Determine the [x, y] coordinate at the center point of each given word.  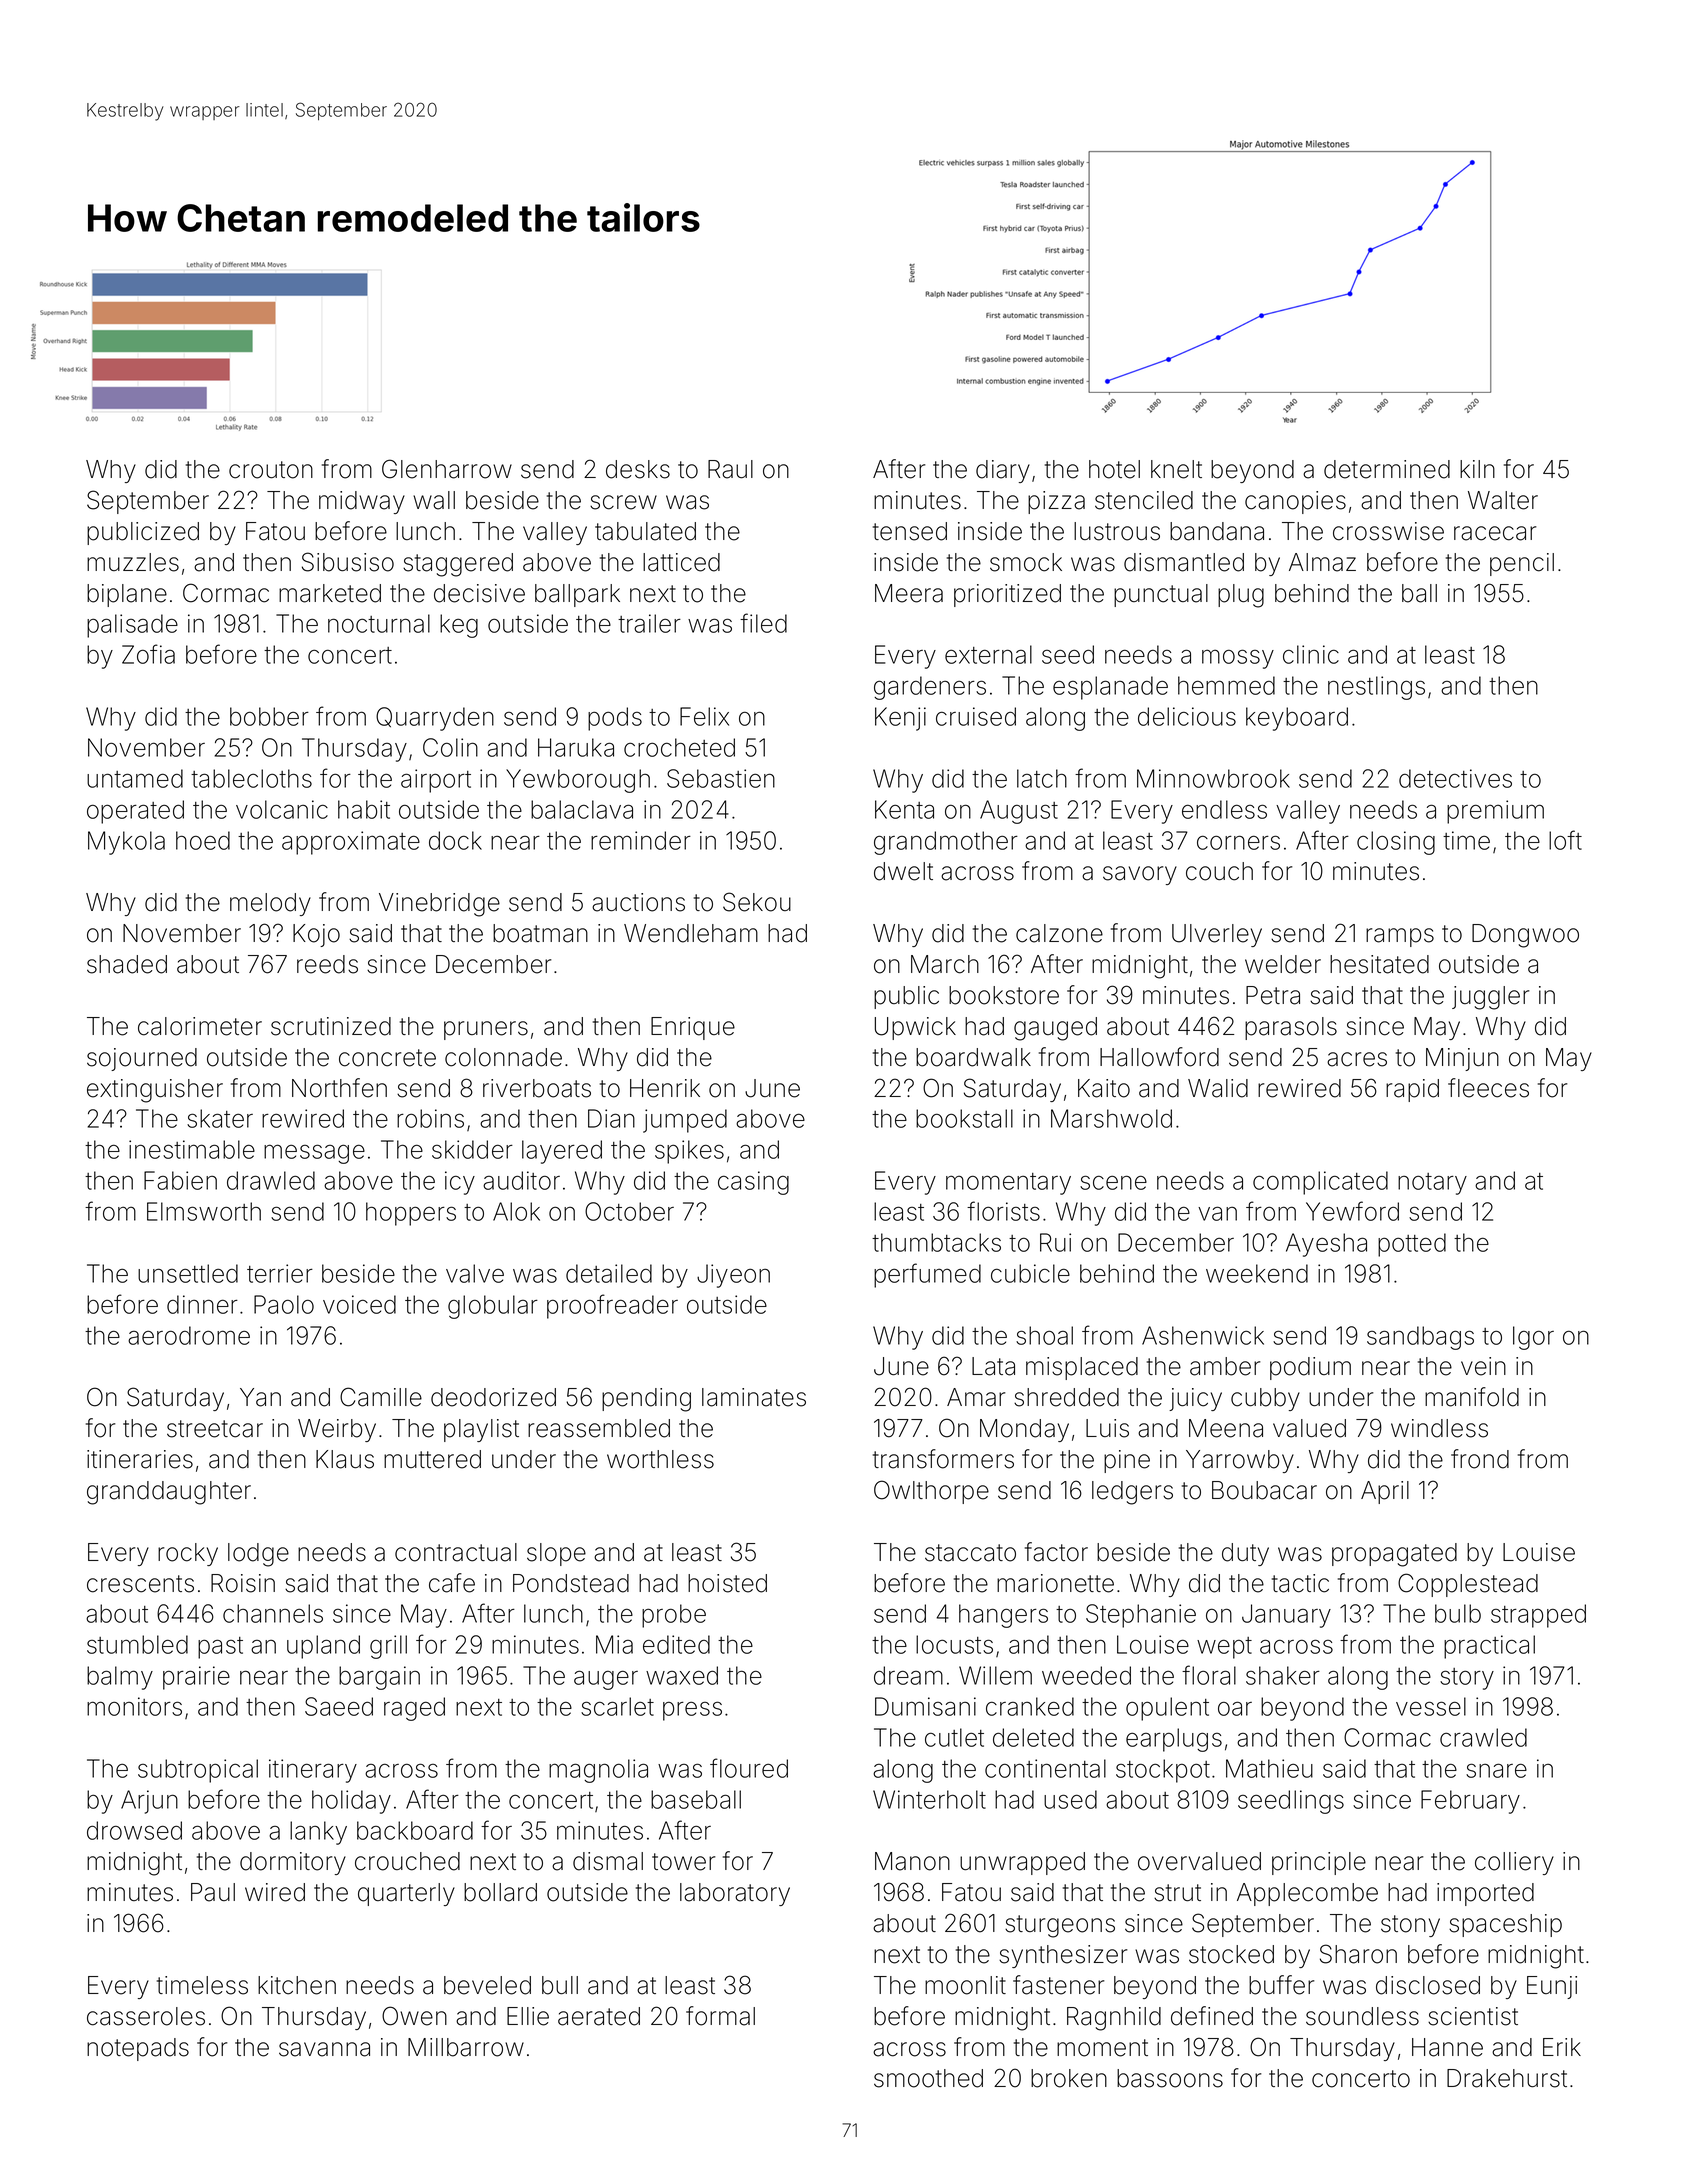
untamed [135, 778]
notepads [138, 2049]
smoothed [928, 2078]
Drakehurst [1507, 2078]
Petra [1273, 995]
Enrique [693, 1028]
